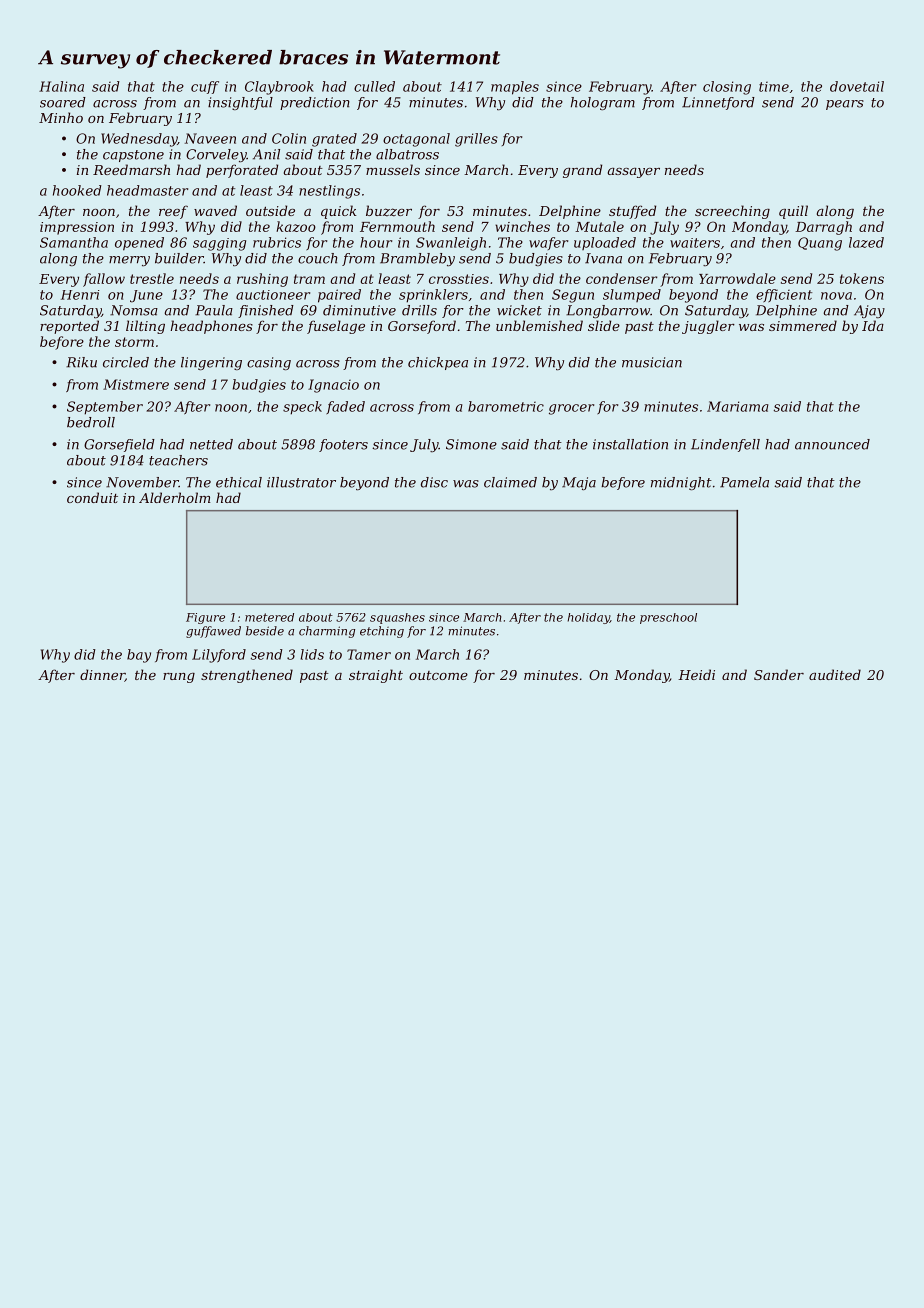 This screenshot has width=924, height=1308. Describe the element at coordinates (708, 327) in the screenshot. I see `juggler` at that location.
